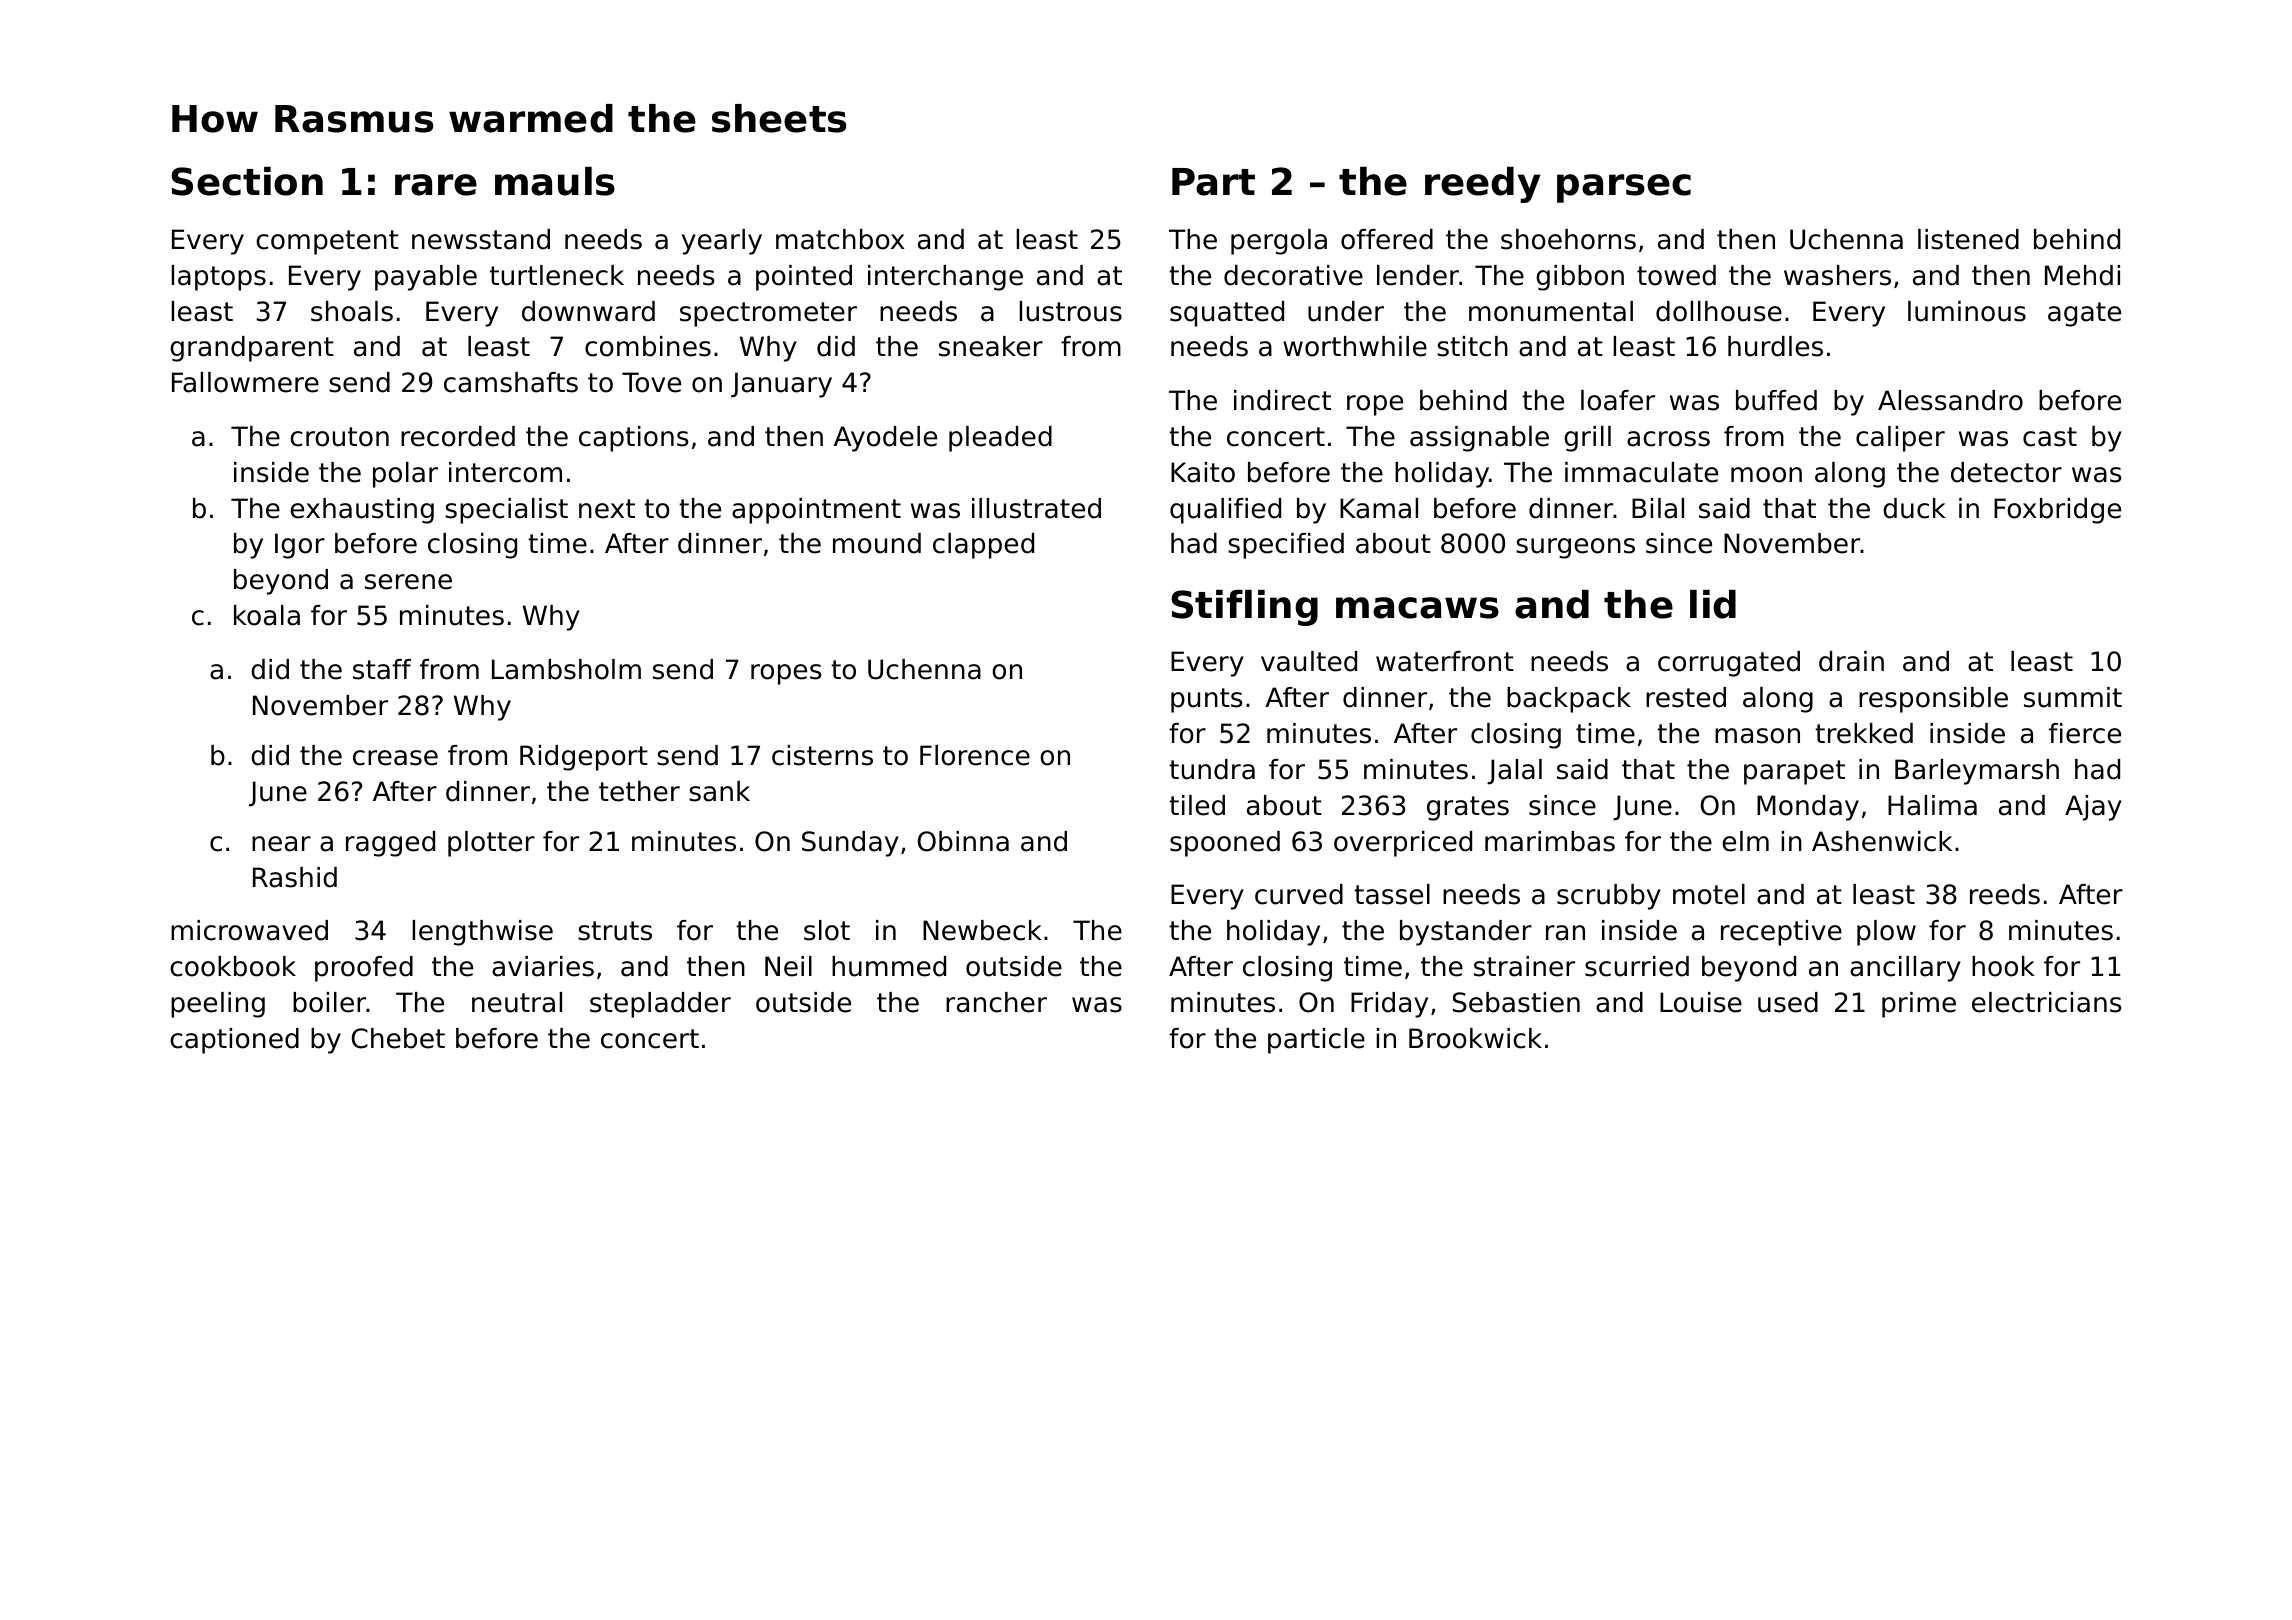  Describe the element at coordinates (234, 1041) in the image. I see `captioned` at that location.
